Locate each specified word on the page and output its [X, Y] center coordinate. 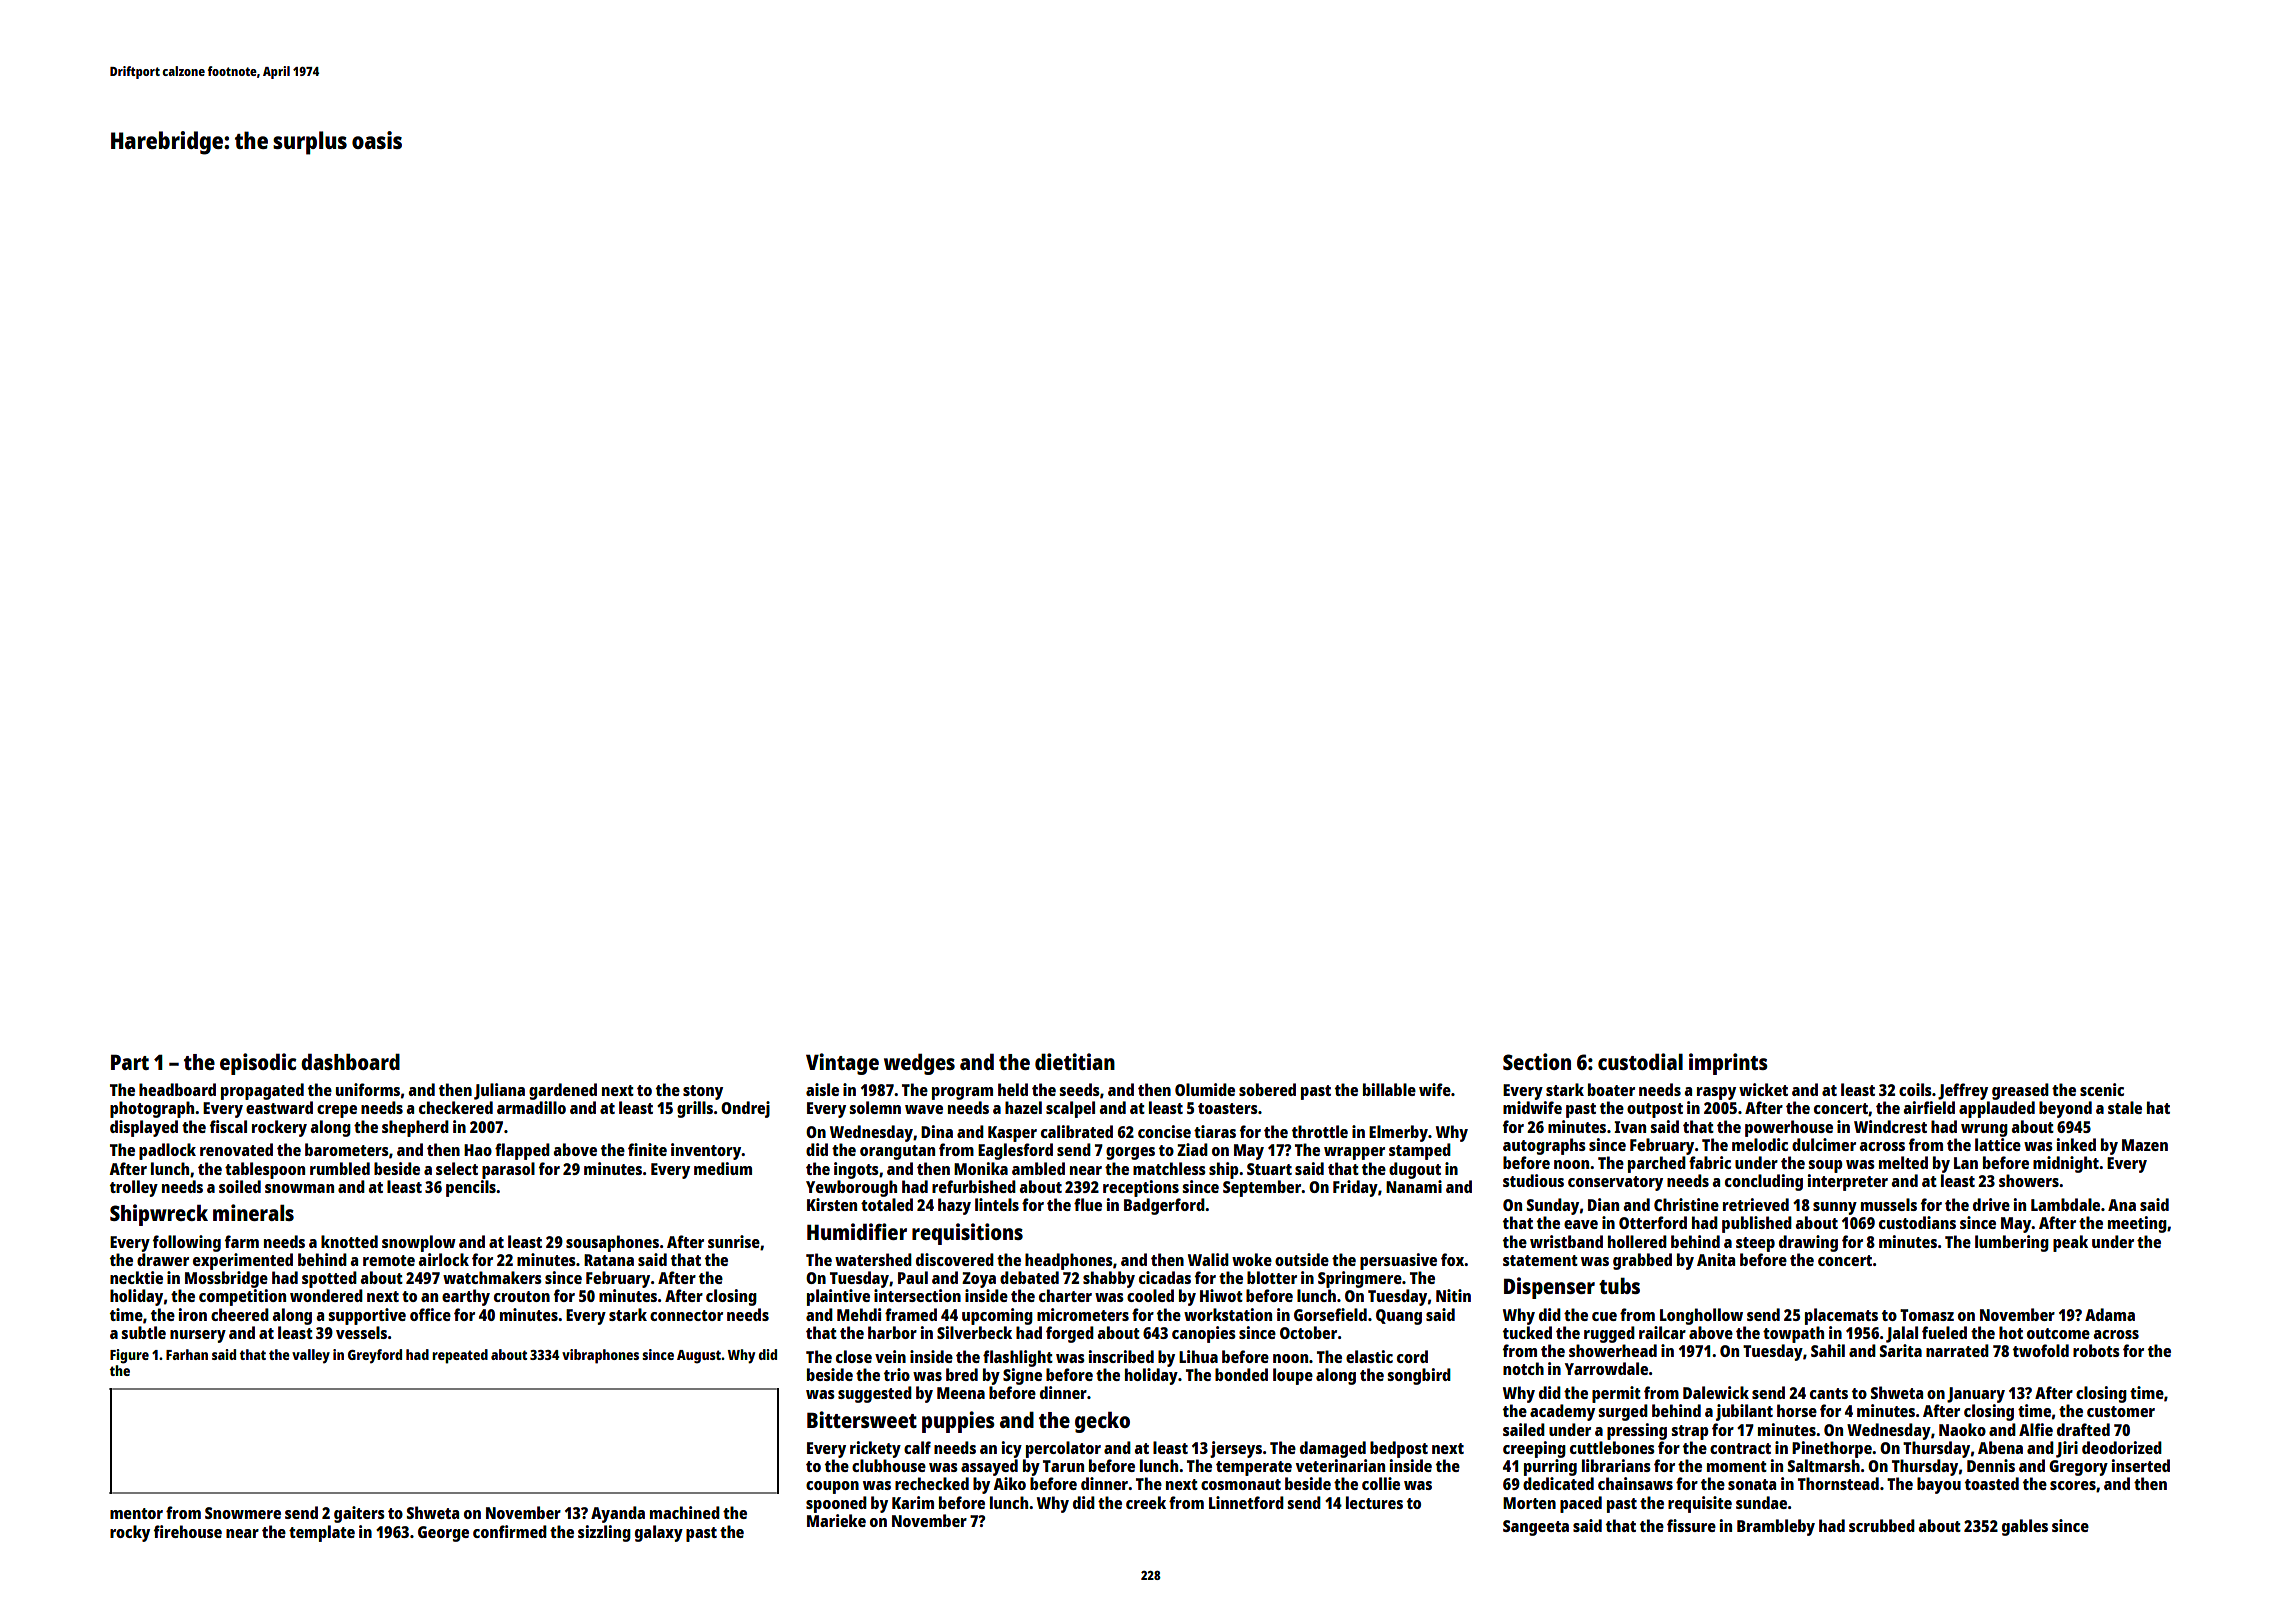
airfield [1929, 1107]
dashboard [350, 1061]
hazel [1023, 1107]
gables [2025, 1527]
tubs [1619, 1285]
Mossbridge [226, 1279]
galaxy [659, 1533]
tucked [1527, 1332]
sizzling [604, 1533]
